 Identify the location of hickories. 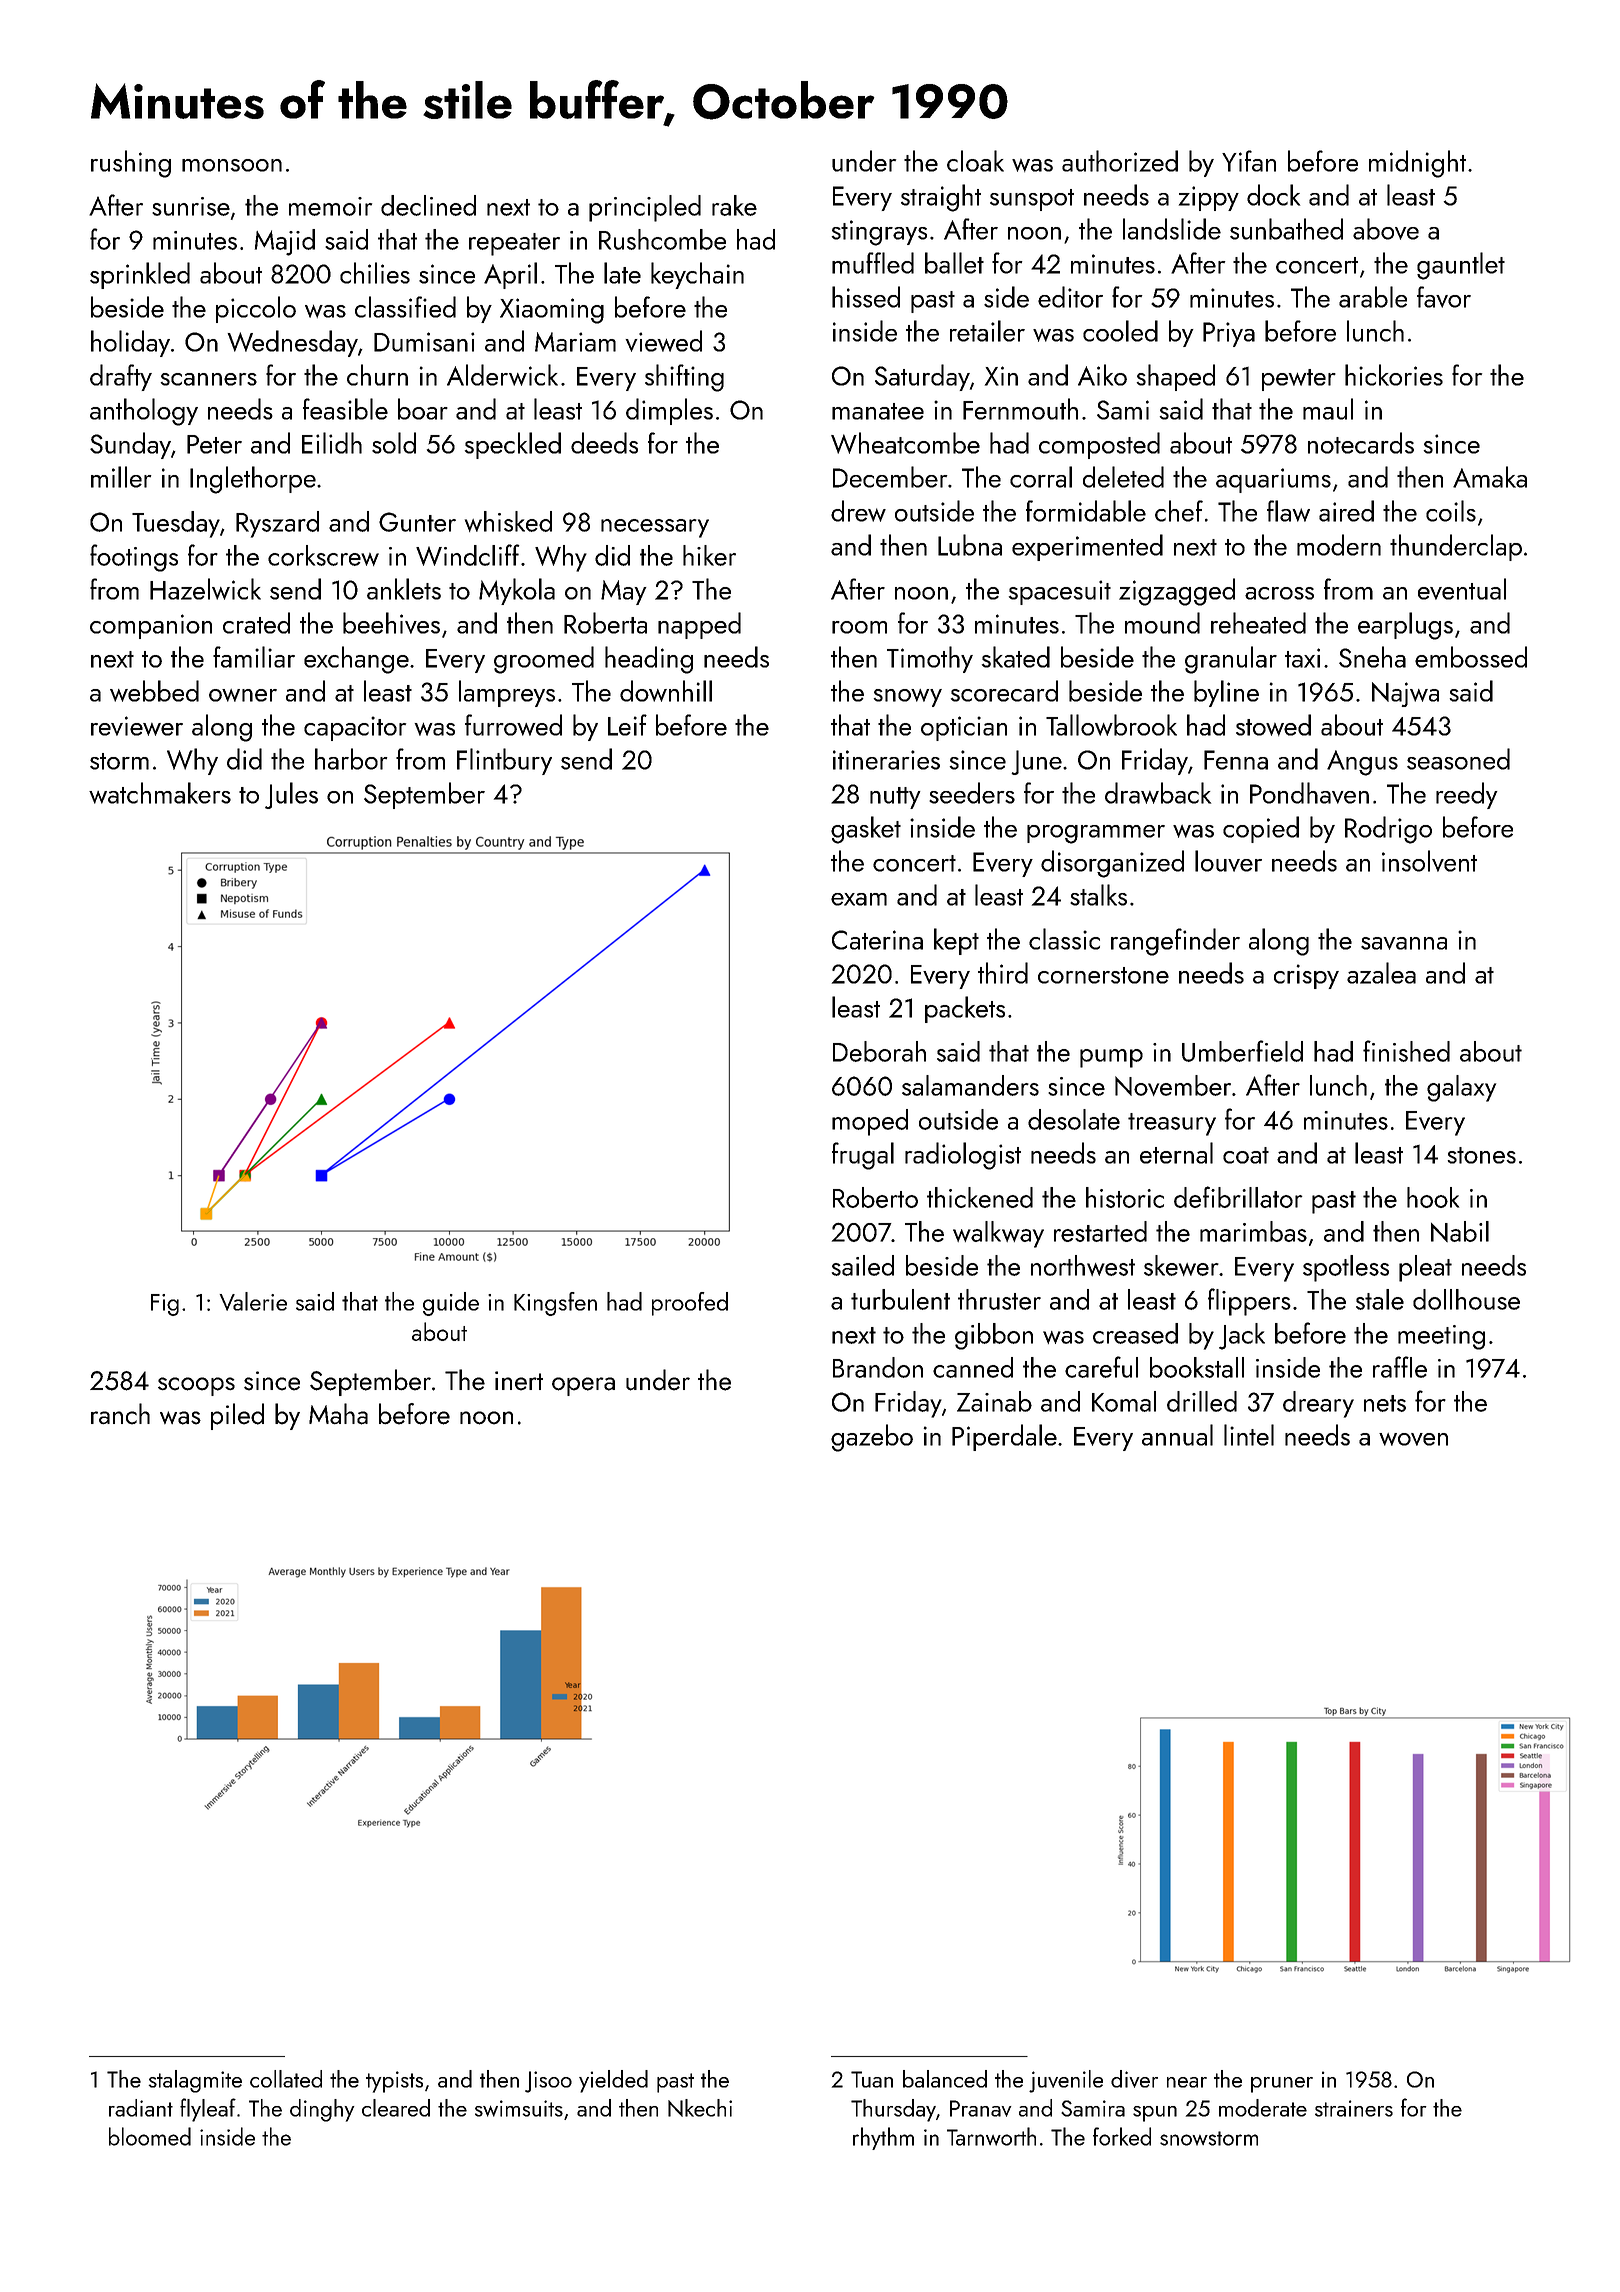
(1394, 375).
